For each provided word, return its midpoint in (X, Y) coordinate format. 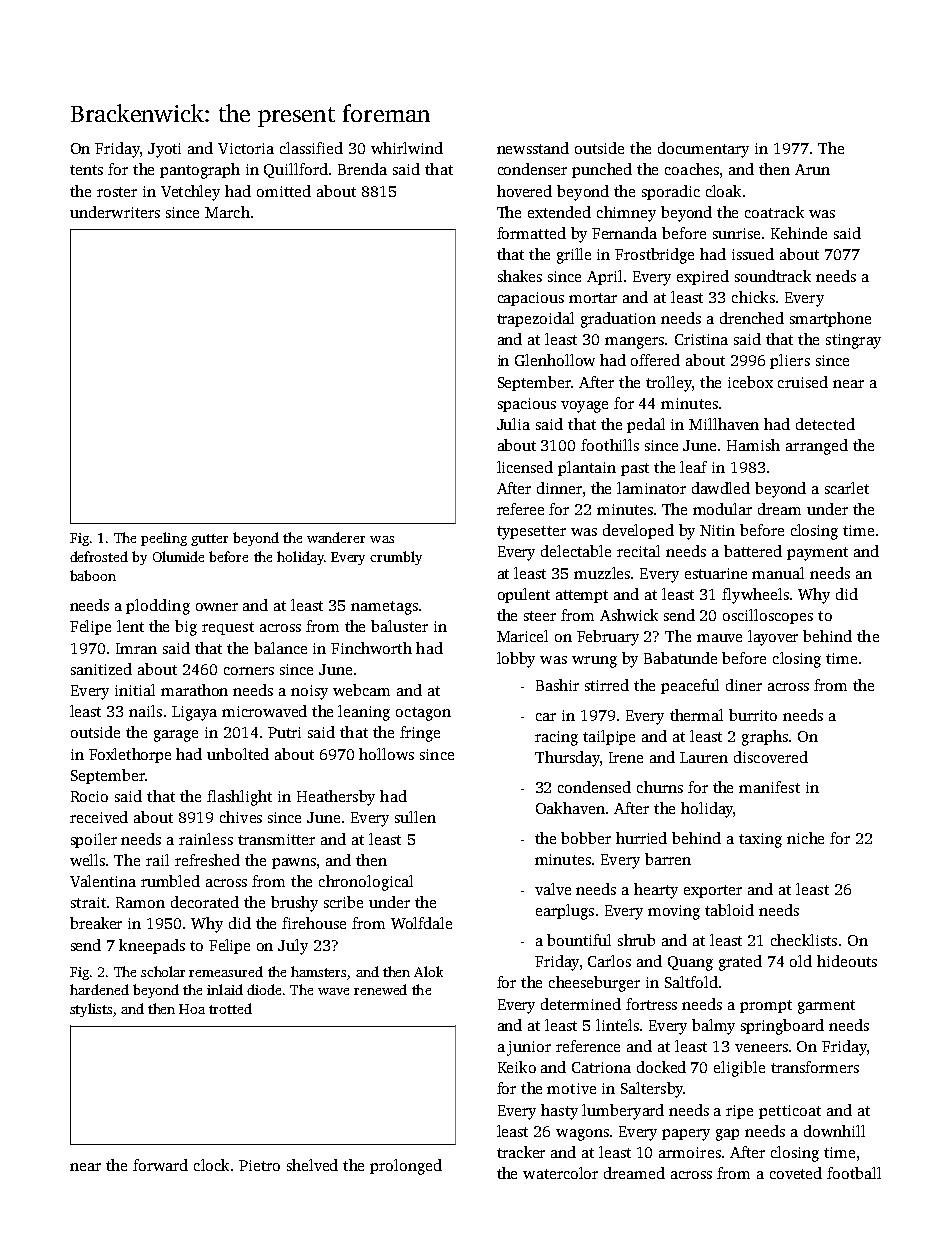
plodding (158, 607)
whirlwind (407, 148)
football (854, 1173)
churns (660, 787)
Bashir (557, 685)
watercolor (560, 1173)
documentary (703, 150)
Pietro (259, 1165)
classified (311, 148)
